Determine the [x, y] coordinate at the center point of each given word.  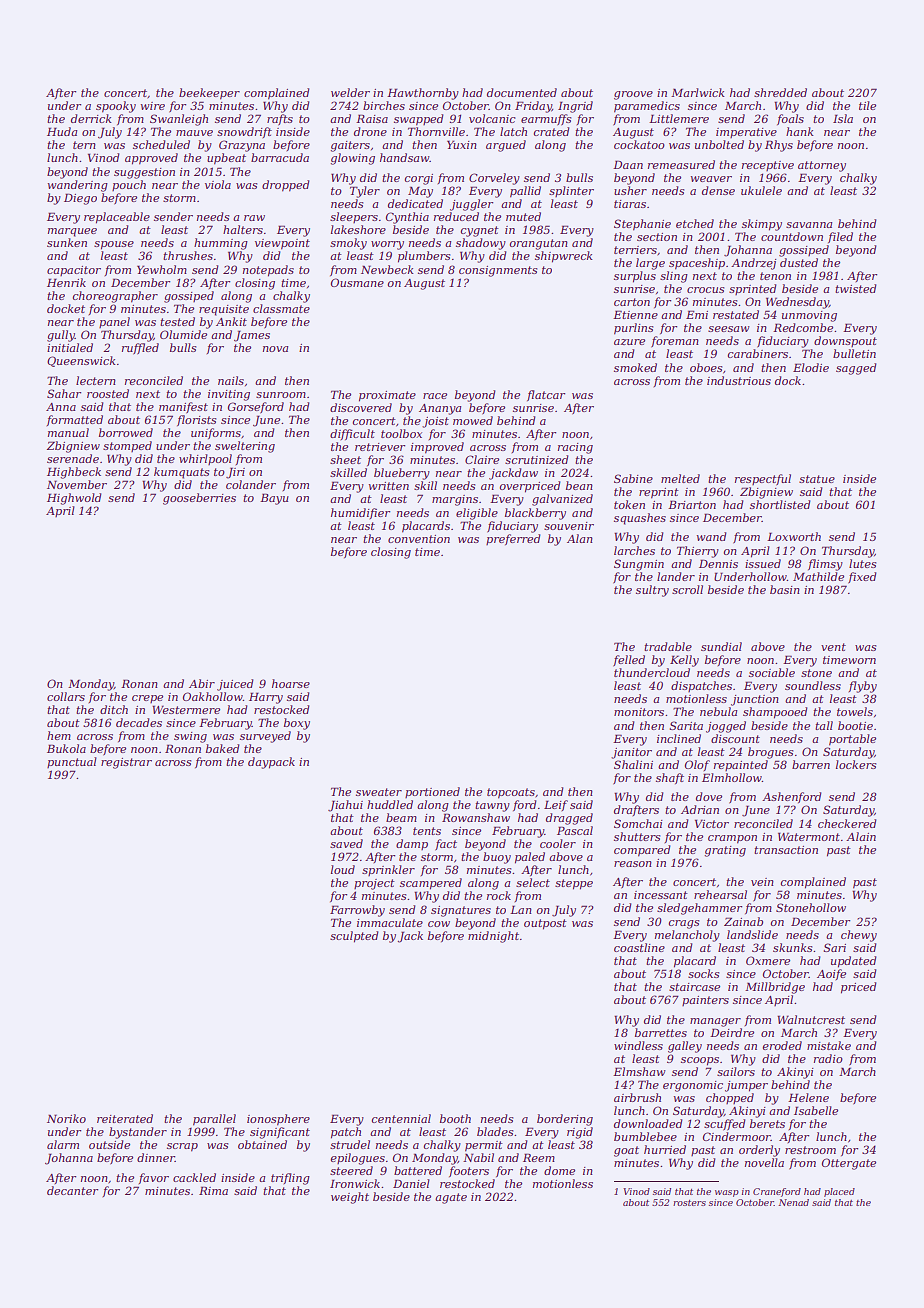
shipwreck [564, 257]
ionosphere [278, 1120]
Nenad [793, 1202]
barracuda [280, 157]
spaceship [697, 264]
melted [680, 478]
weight [350, 1198]
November [77, 484]
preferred [513, 539]
